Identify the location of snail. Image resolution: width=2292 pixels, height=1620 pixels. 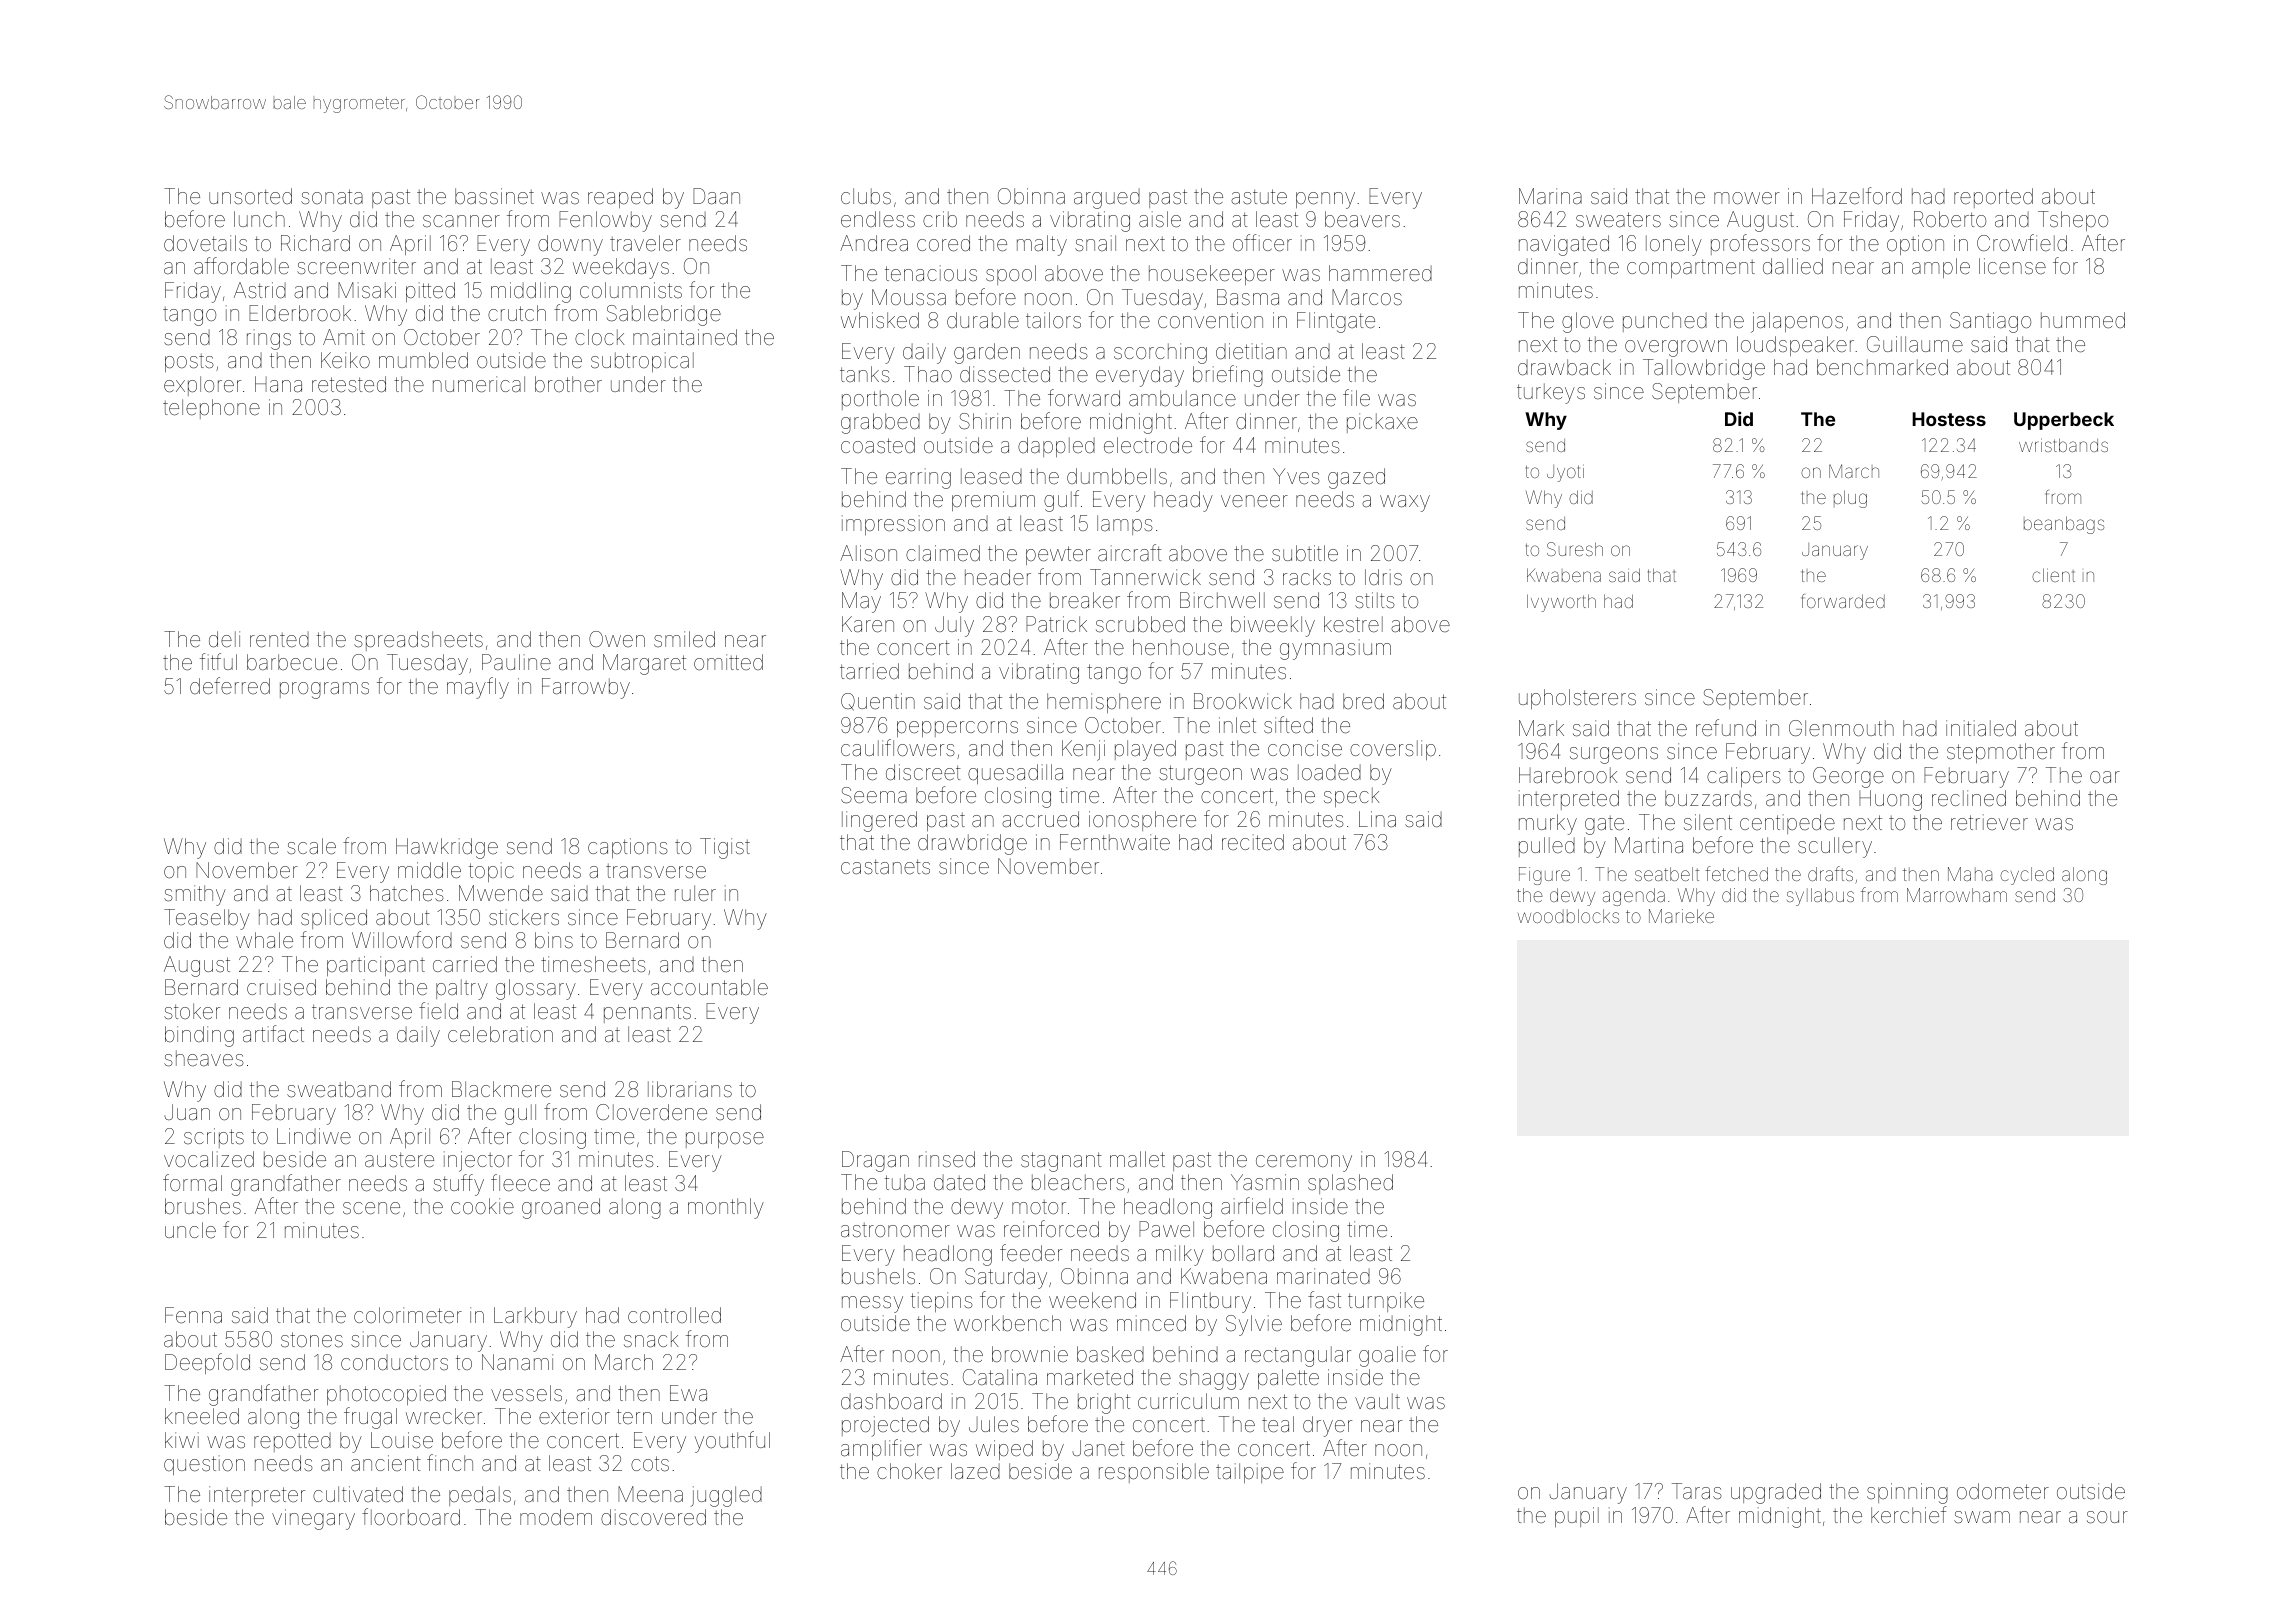
(1095, 243).
